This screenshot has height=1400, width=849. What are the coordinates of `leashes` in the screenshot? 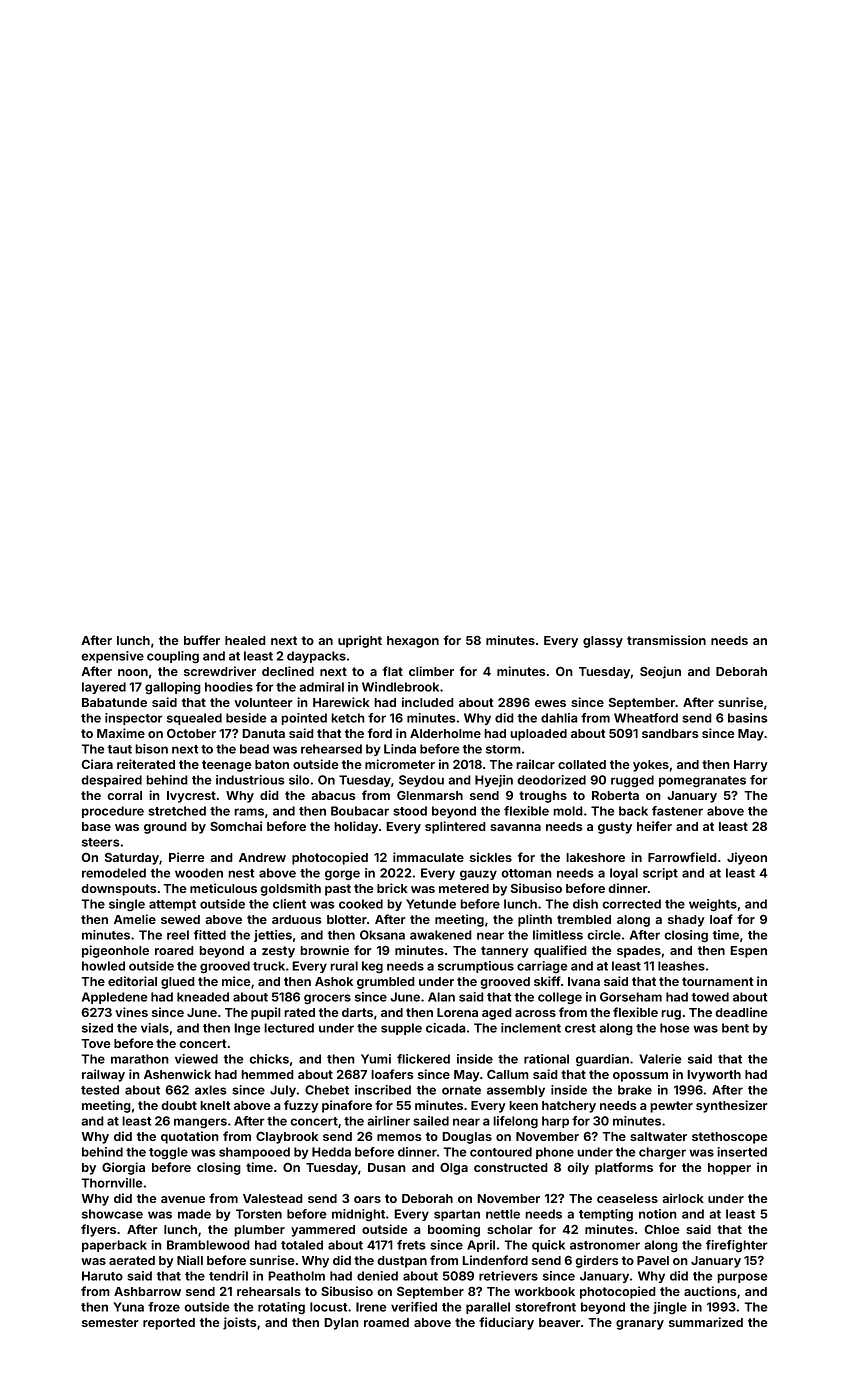 It's located at (681, 966).
